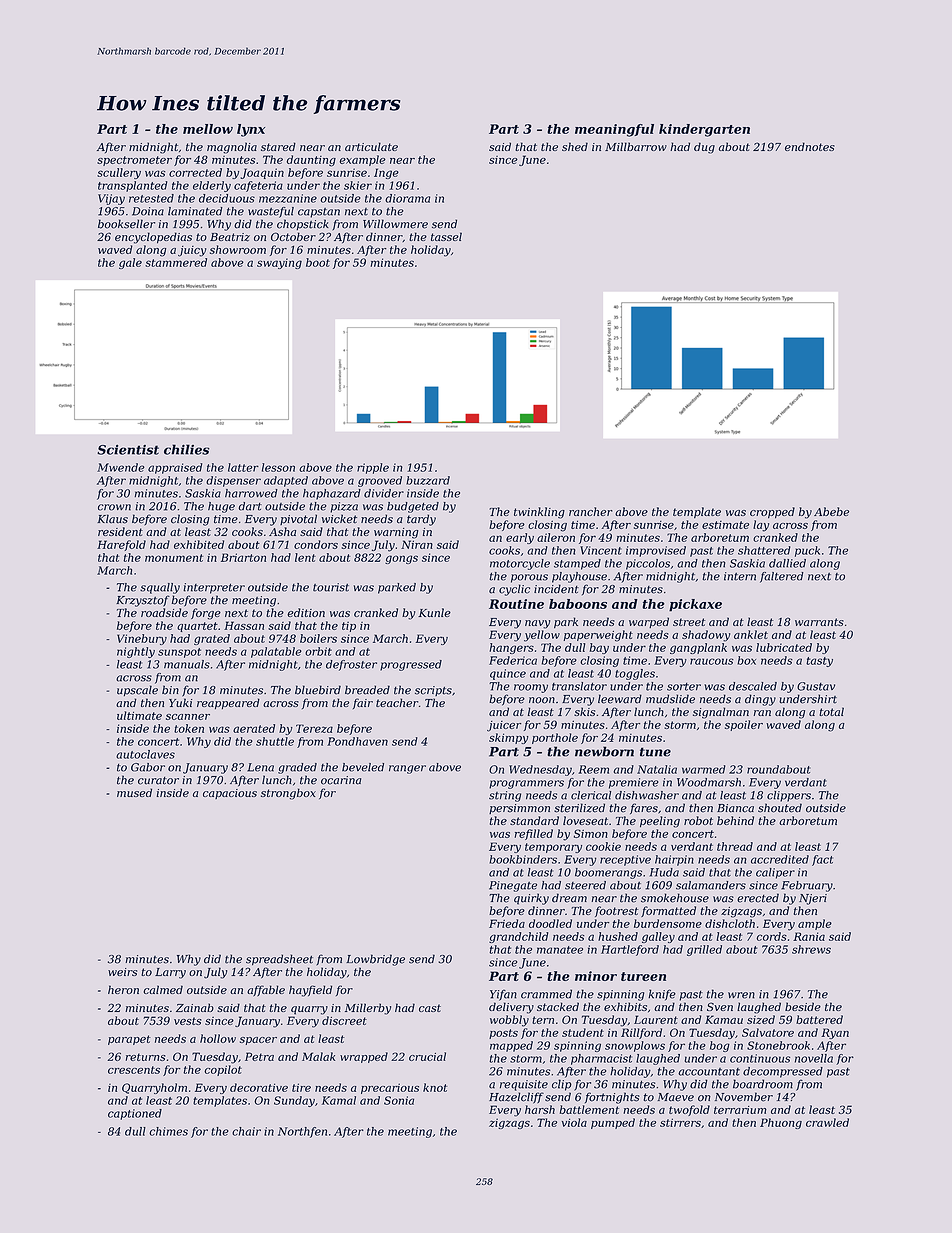 This screenshot has height=1233, width=952. I want to click on endnotes, so click(810, 146).
